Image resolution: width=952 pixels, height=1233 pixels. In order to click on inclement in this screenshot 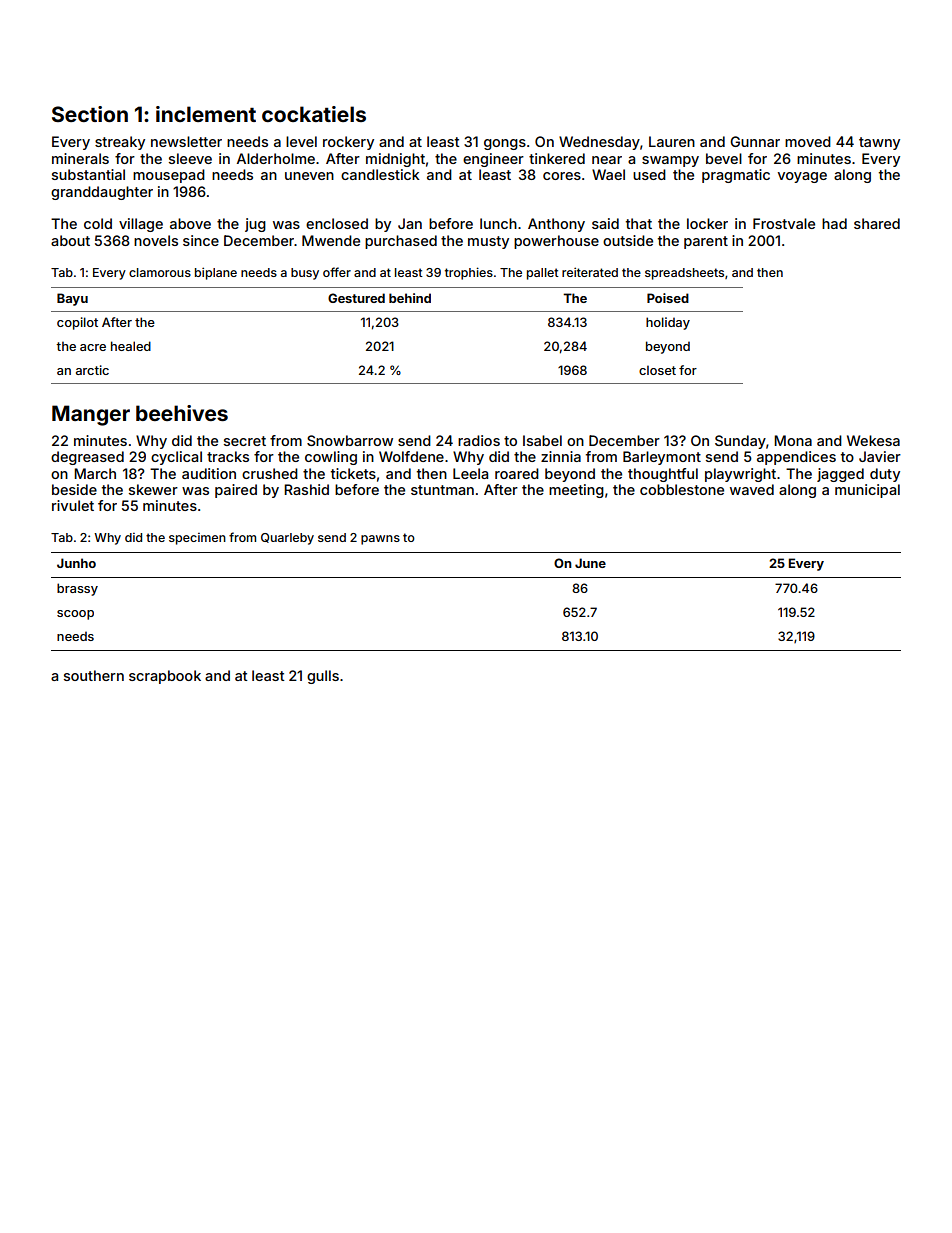, I will do `click(206, 114)`.
